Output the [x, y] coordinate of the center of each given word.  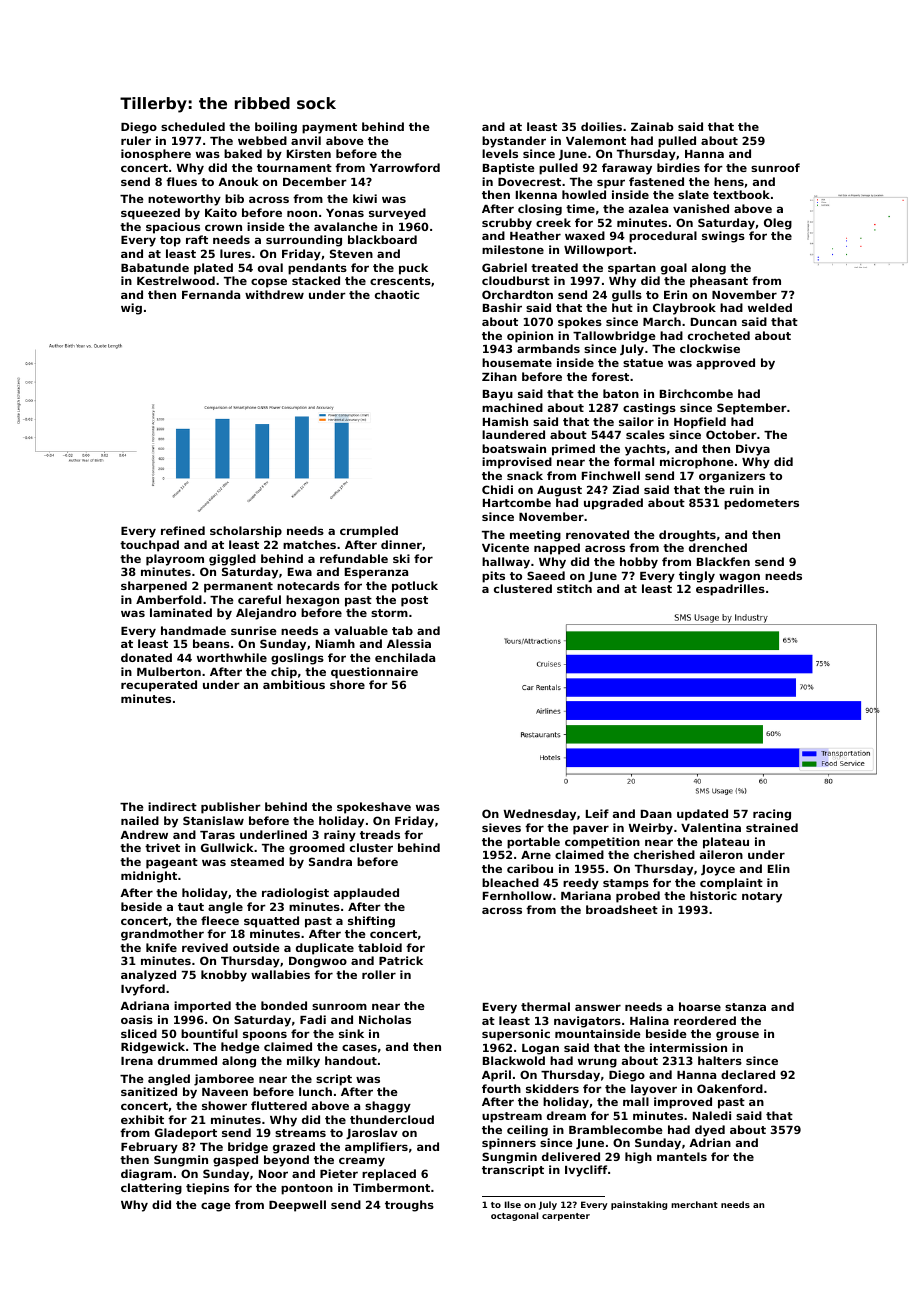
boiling [276, 128]
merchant [694, 1204]
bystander [514, 142]
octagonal [514, 1216]
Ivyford [143, 990]
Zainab [652, 126]
